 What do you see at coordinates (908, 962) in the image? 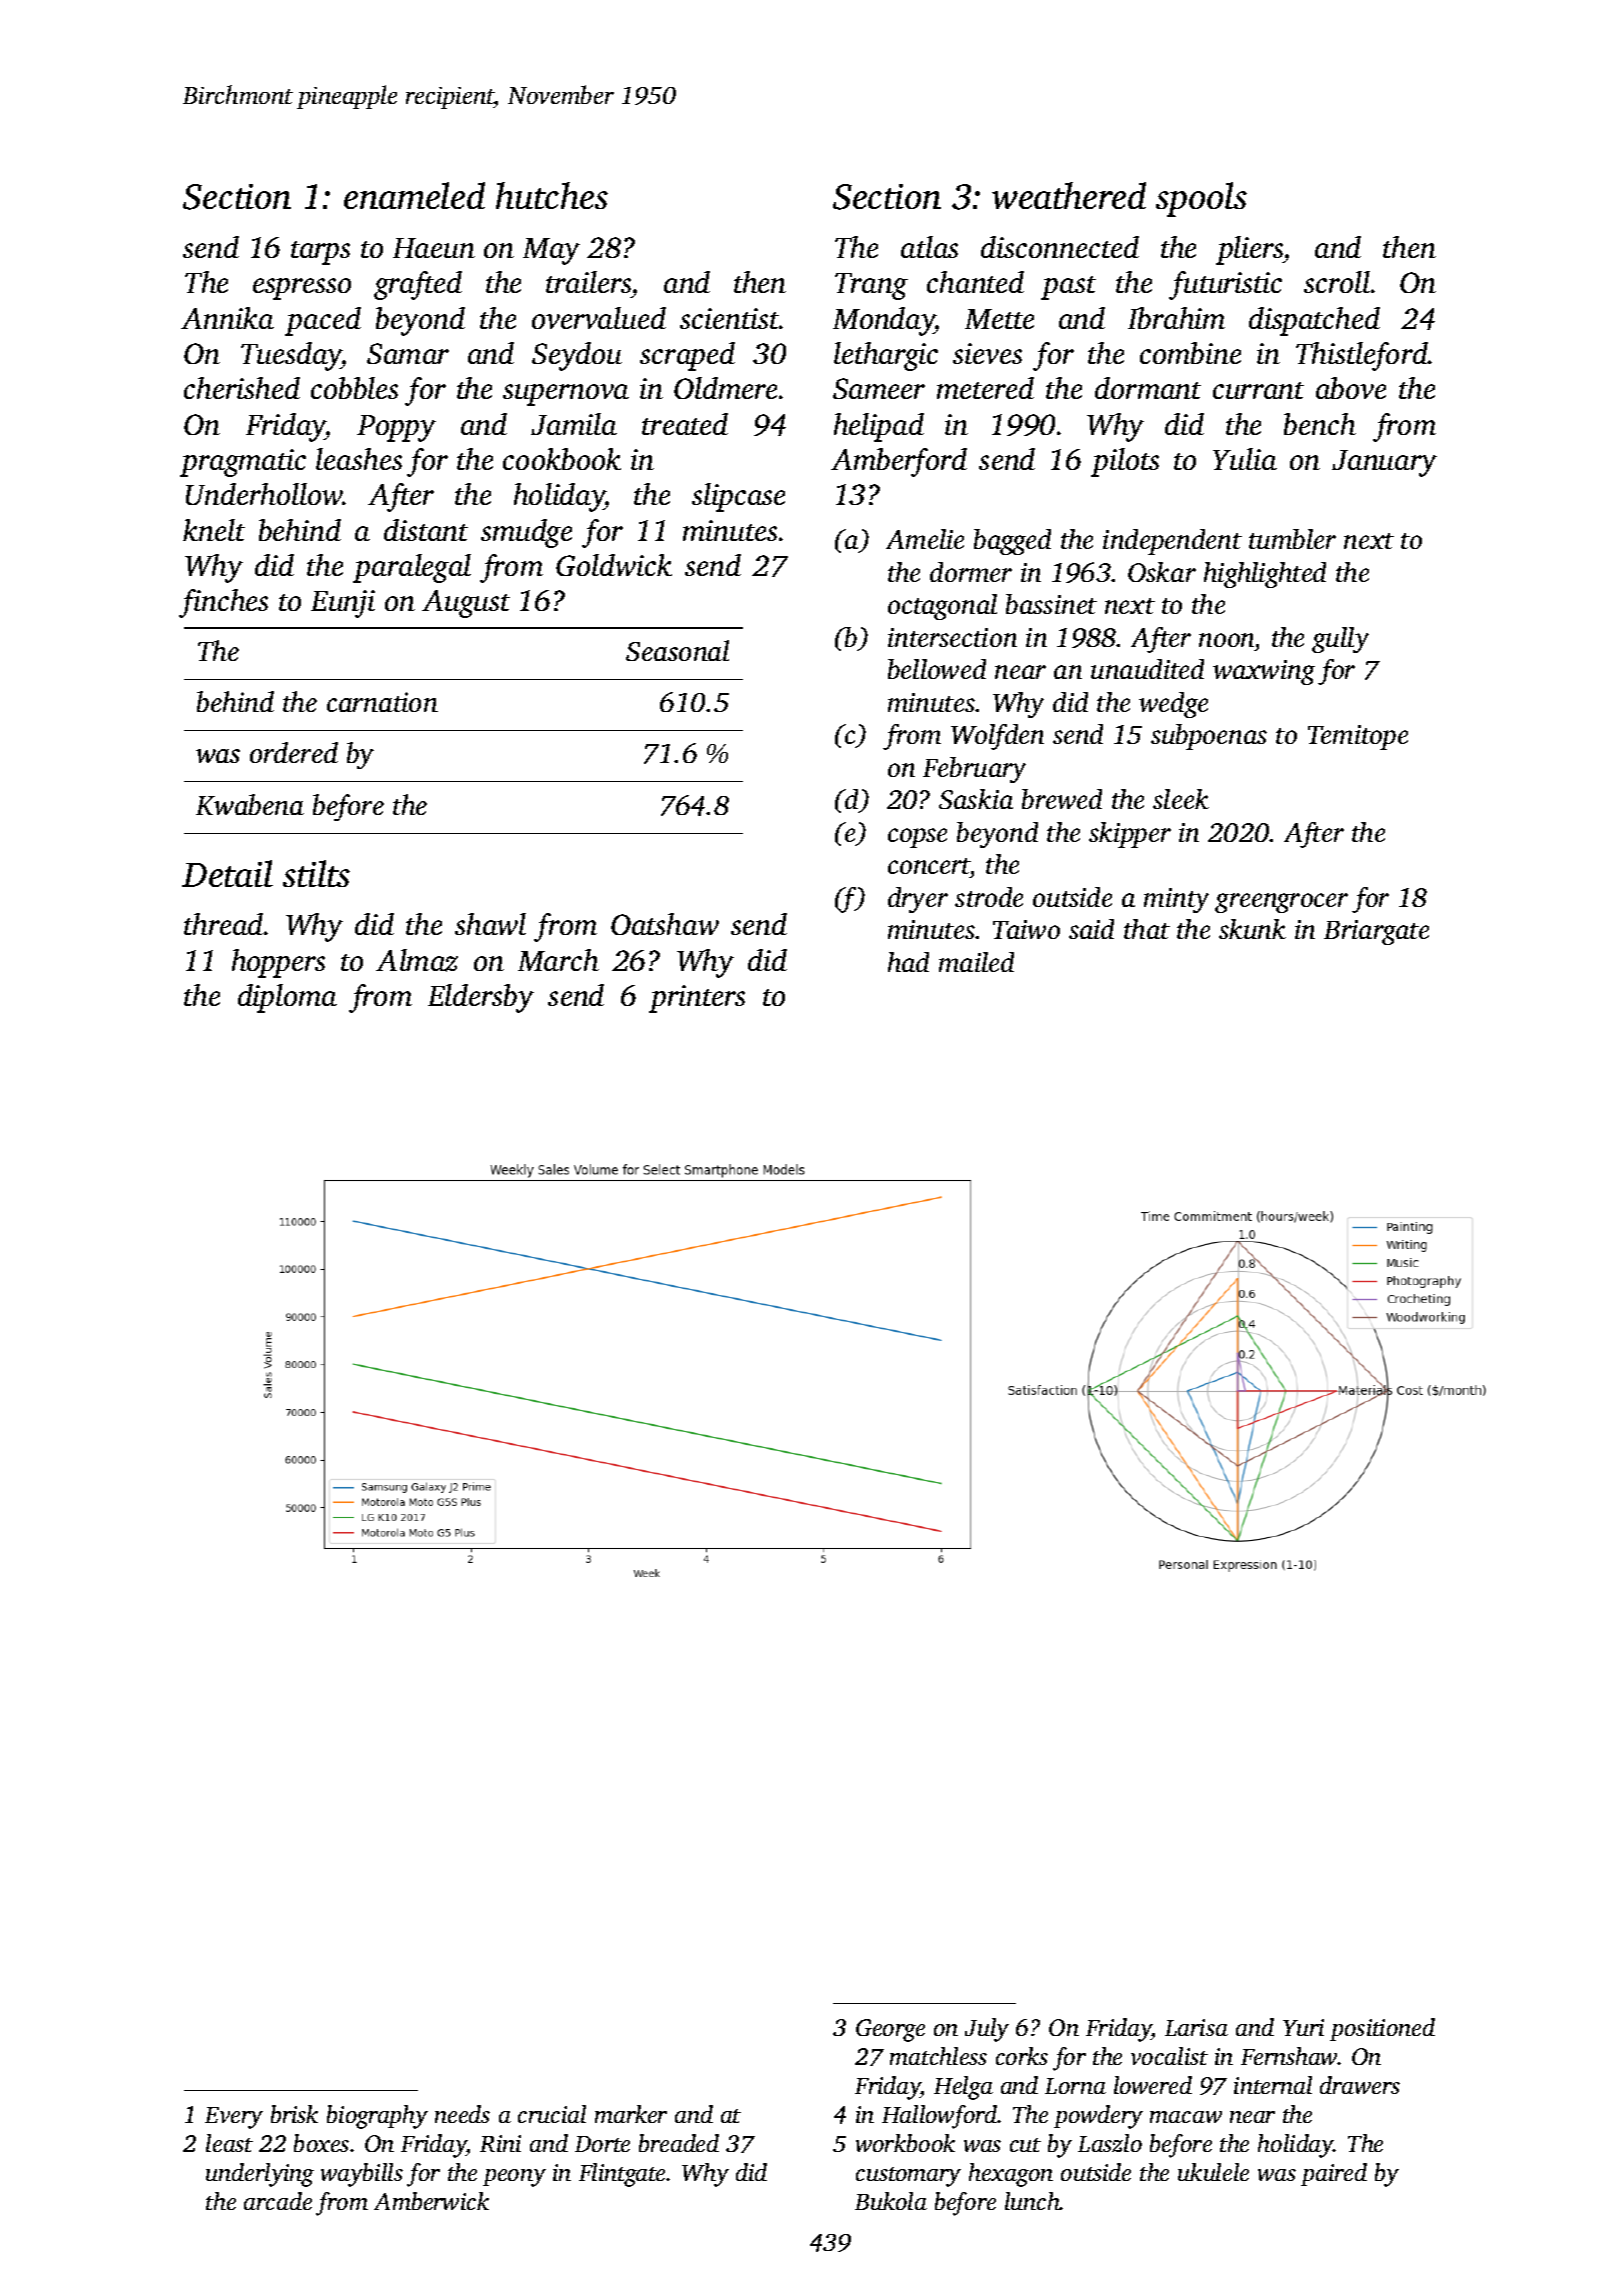
I see `had` at bounding box center [908, 962].
